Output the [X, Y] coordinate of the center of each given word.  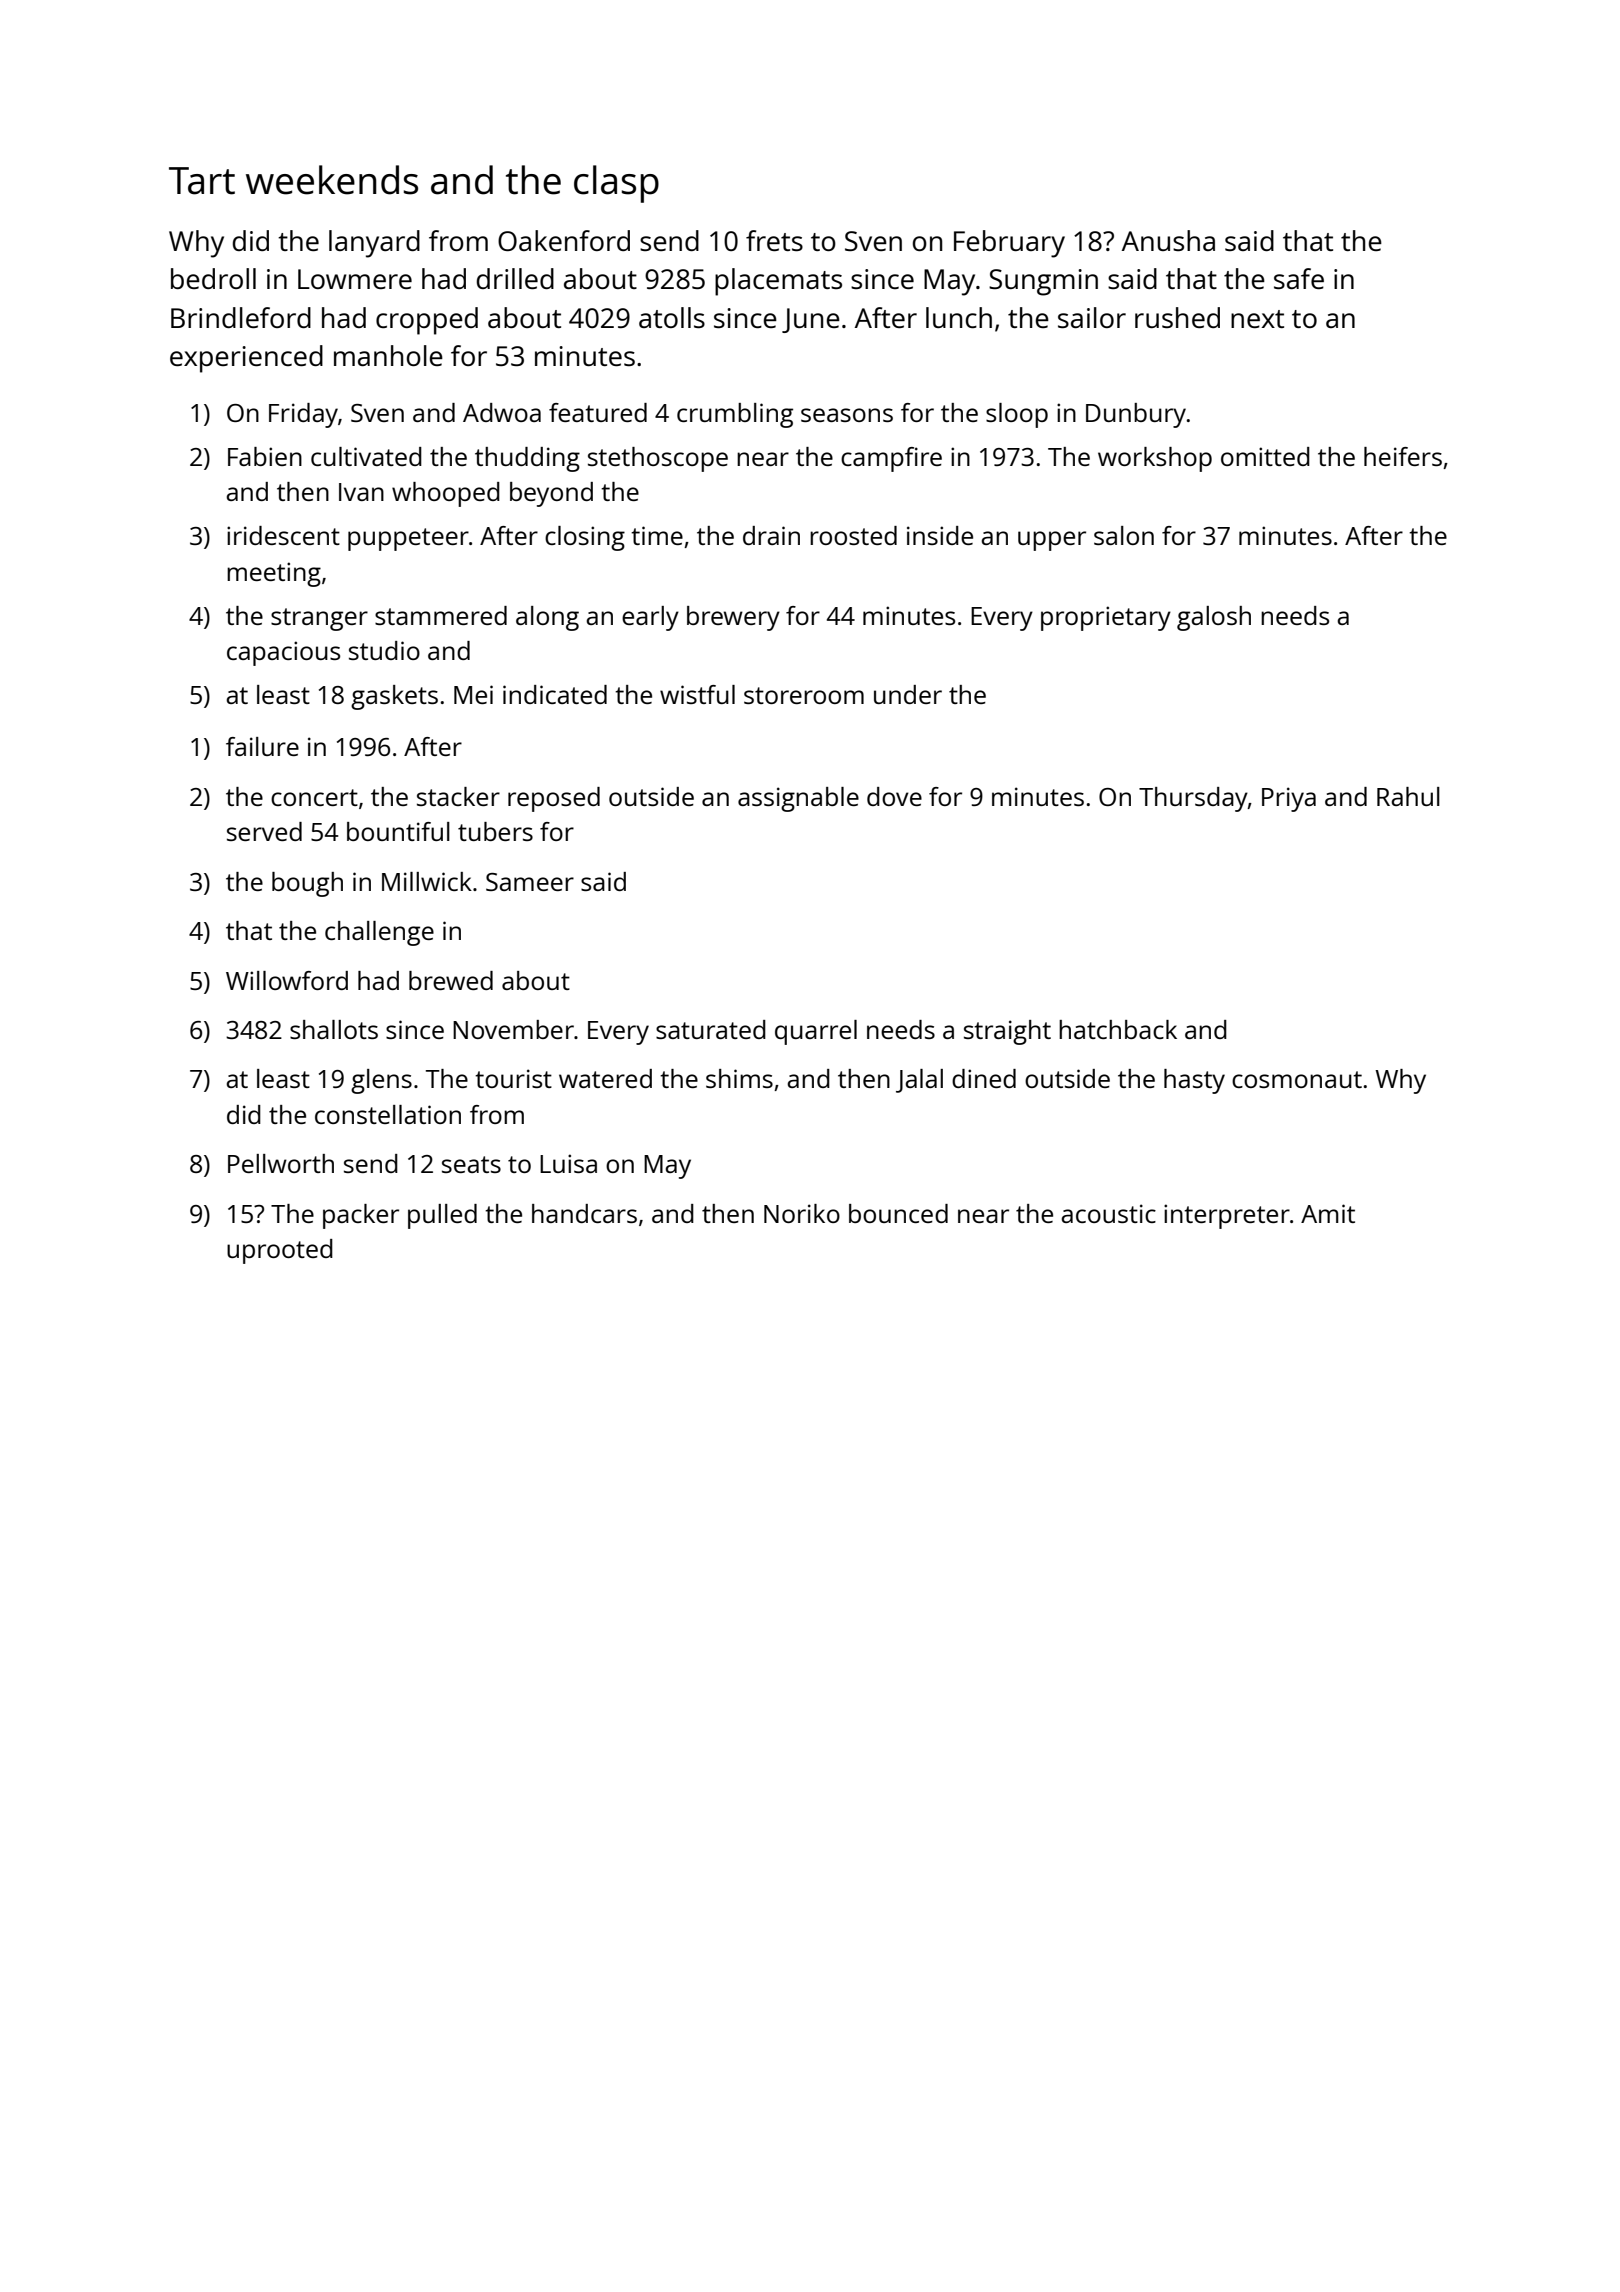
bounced [898, 1213]
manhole [388, 355]
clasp [616, 184]
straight [1007, 1032]
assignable [798, 799]
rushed [1177, 317]
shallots [334, 1029]
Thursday [1193, 799]
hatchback [1118, 1029]
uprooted [280, 1251]
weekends [332, 180]
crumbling [735, 415]
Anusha [1168, 240]
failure [262, 746]
